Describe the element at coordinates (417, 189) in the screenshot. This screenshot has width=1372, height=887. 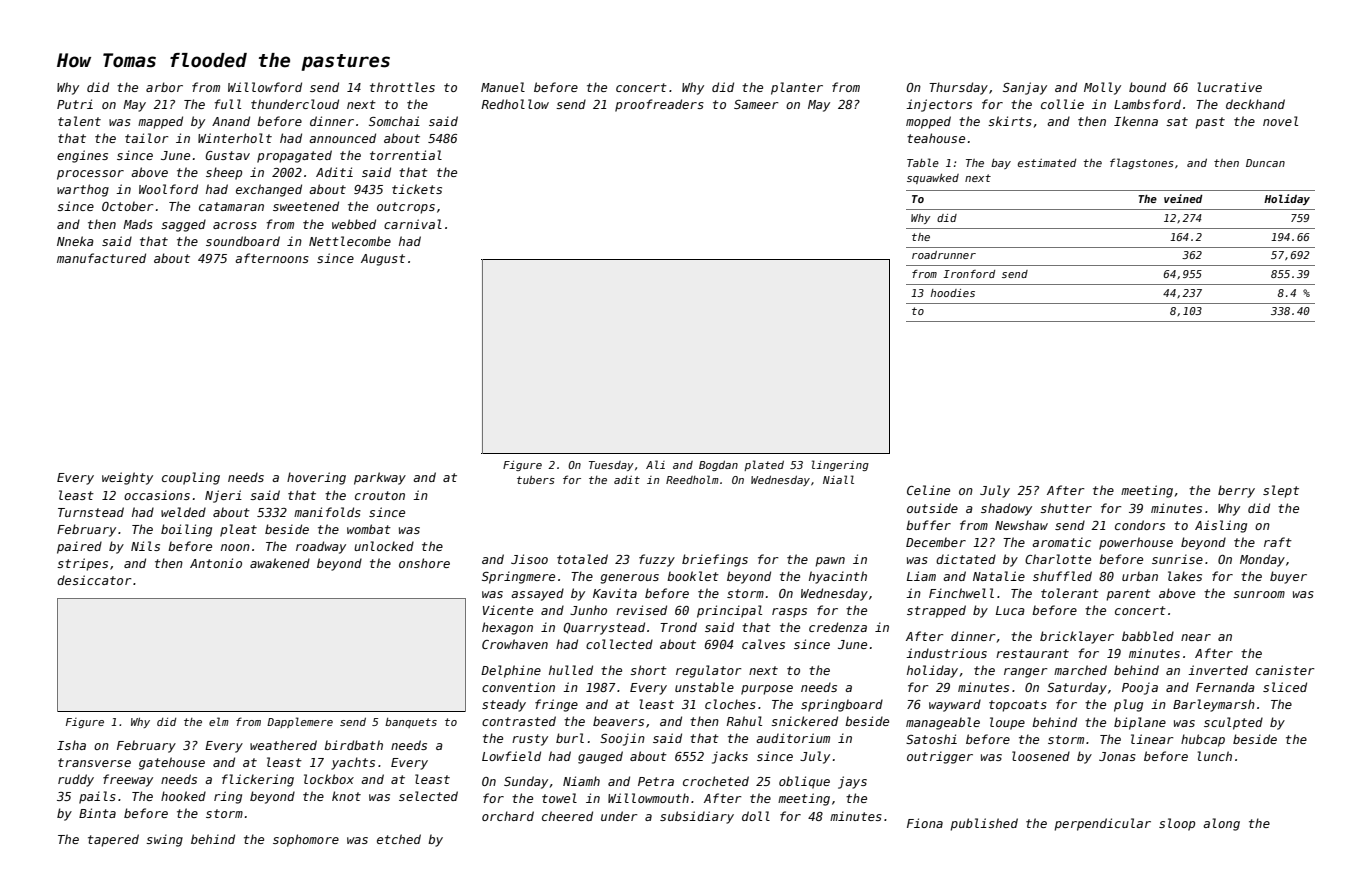
I see `tickets` at that location.
